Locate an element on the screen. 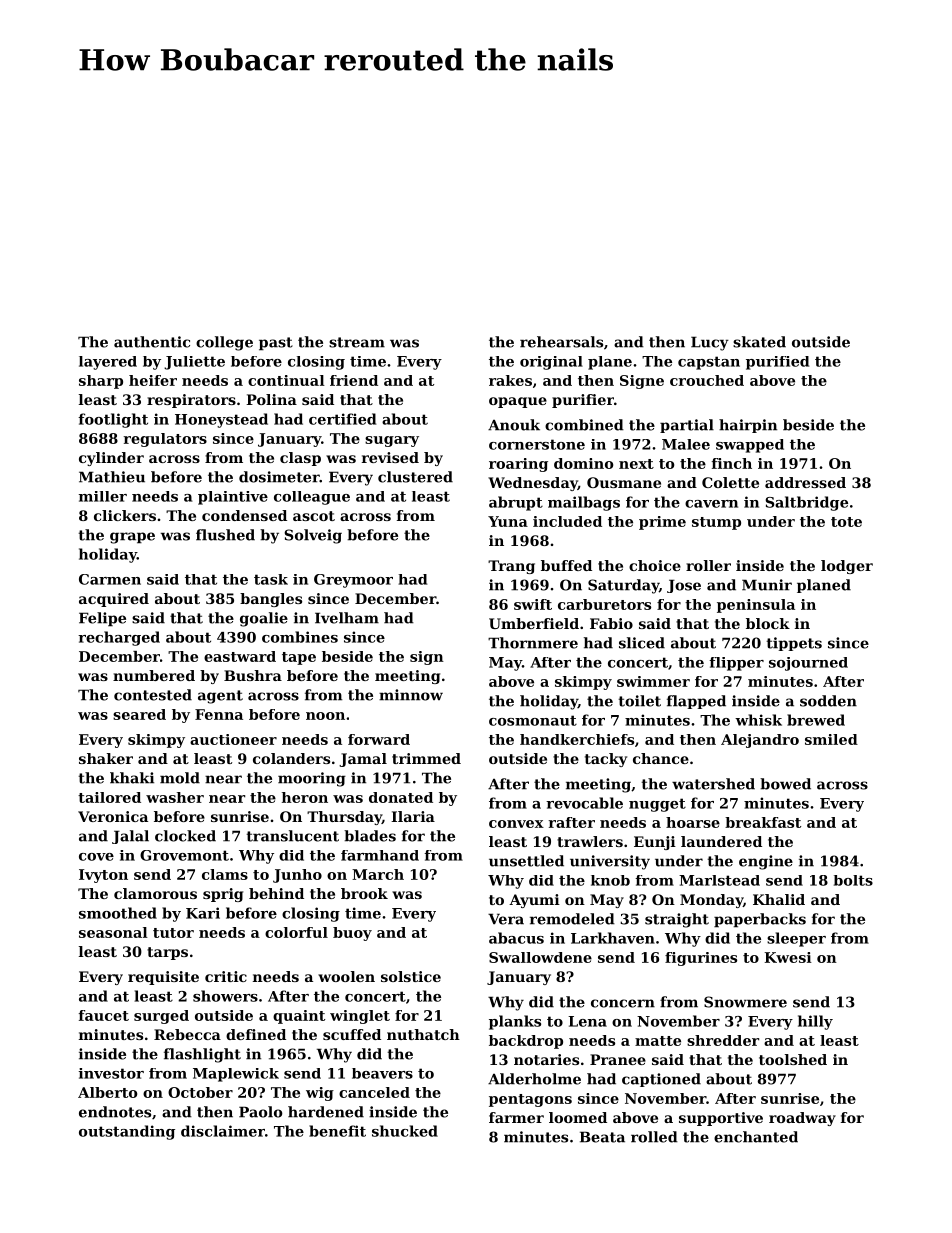 Image resolution: width=952 pixels, height=1233 pixels. Kwesi is located at coordinates (788, 957).
